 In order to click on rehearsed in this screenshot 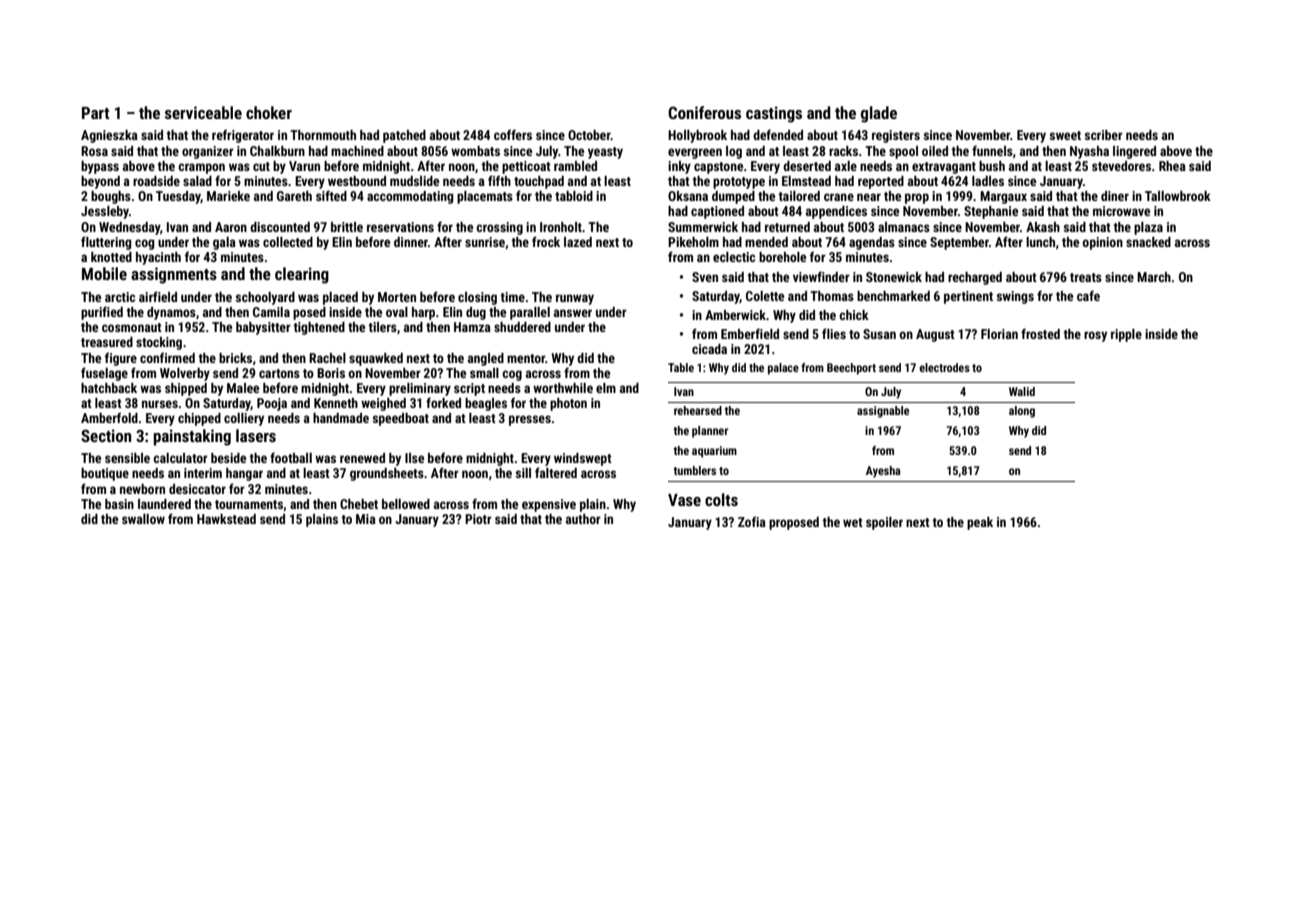, I will do `click(698, 410)`.
